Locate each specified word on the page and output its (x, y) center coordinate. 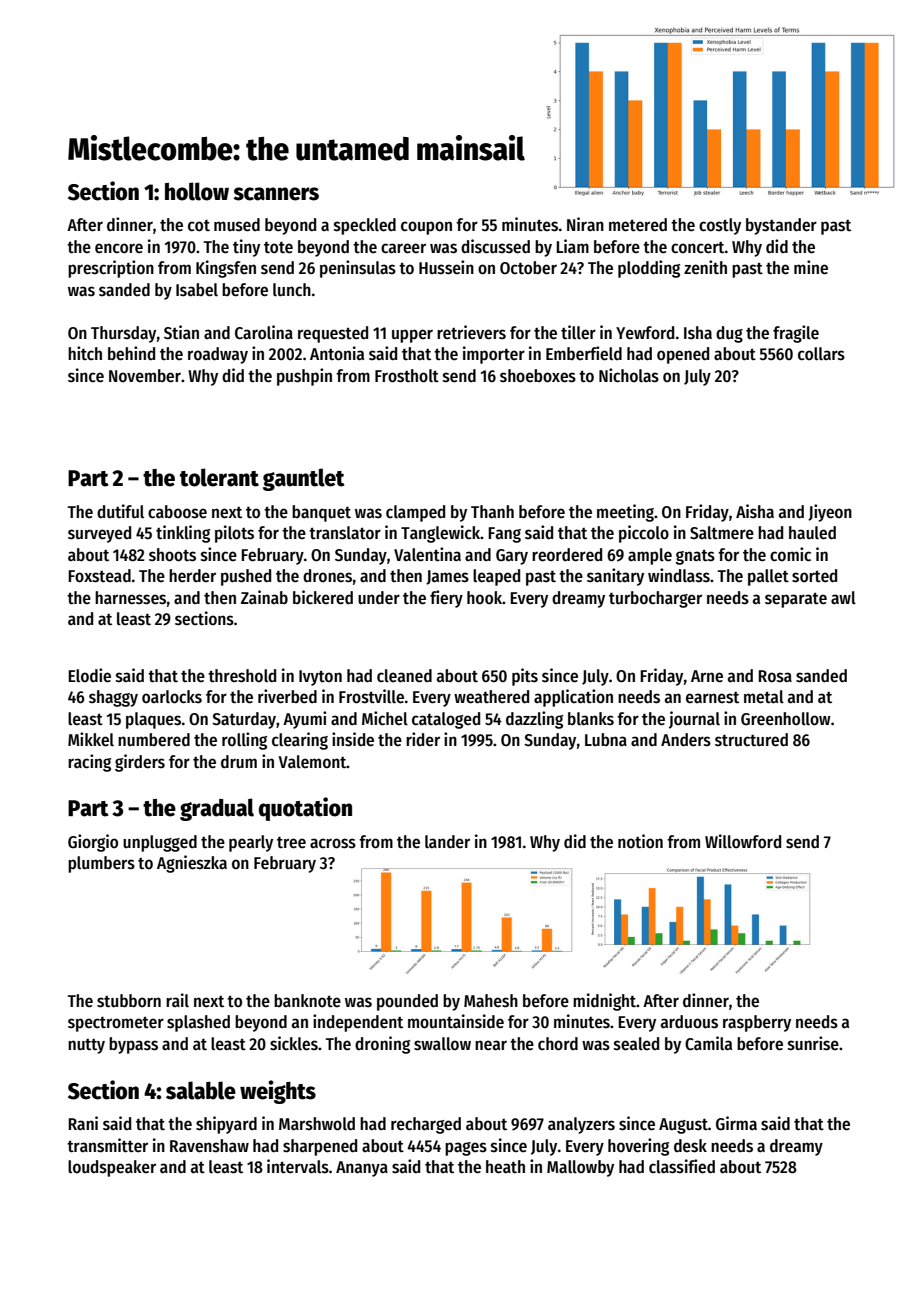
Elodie (89, 675)
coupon (426, 228)
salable (201, 1090)
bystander (781, 226)
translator (345, 533)
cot (199, 226)
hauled (812, 533)
